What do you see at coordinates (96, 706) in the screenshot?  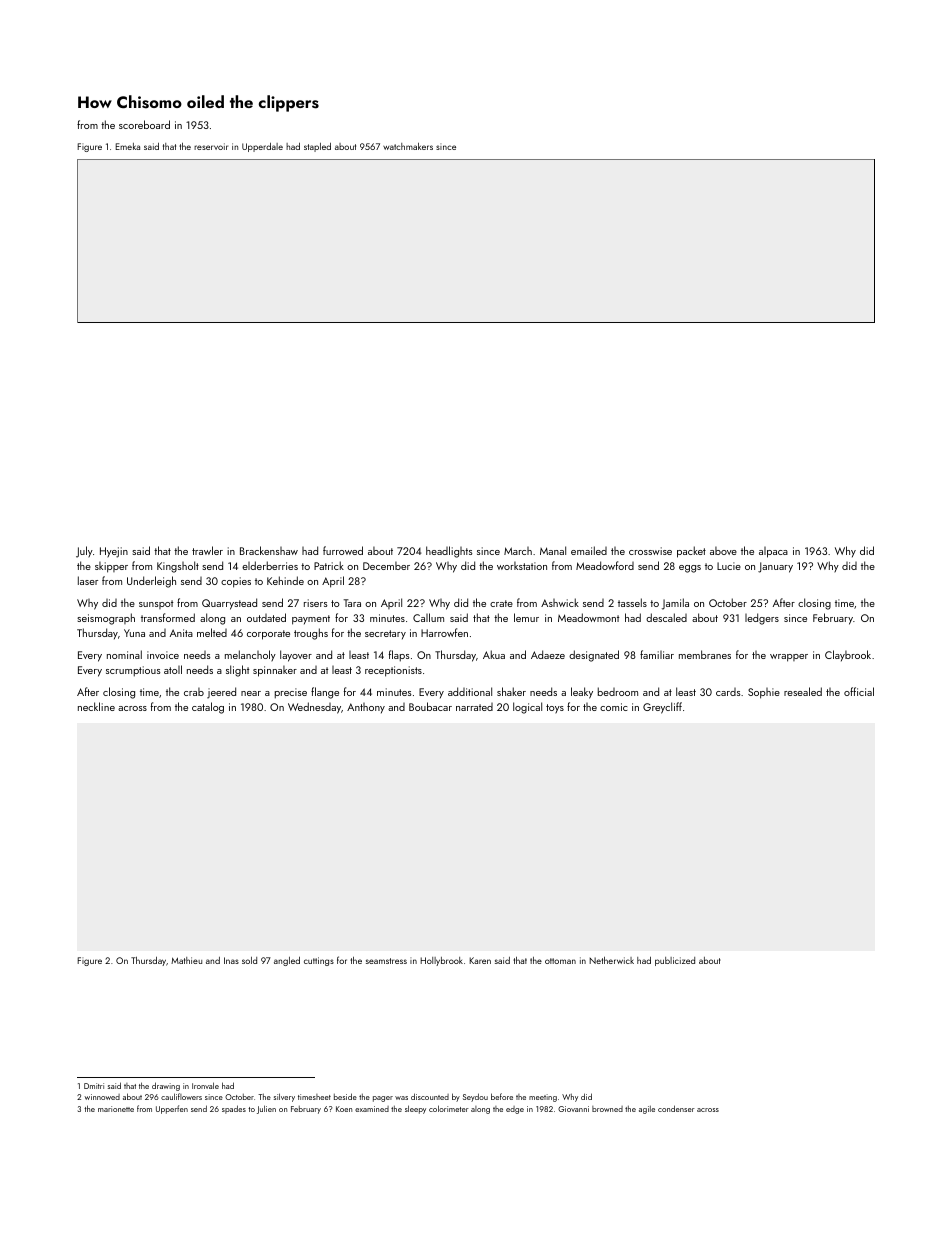 I see `neckline` at bounding box center [96, 706].
